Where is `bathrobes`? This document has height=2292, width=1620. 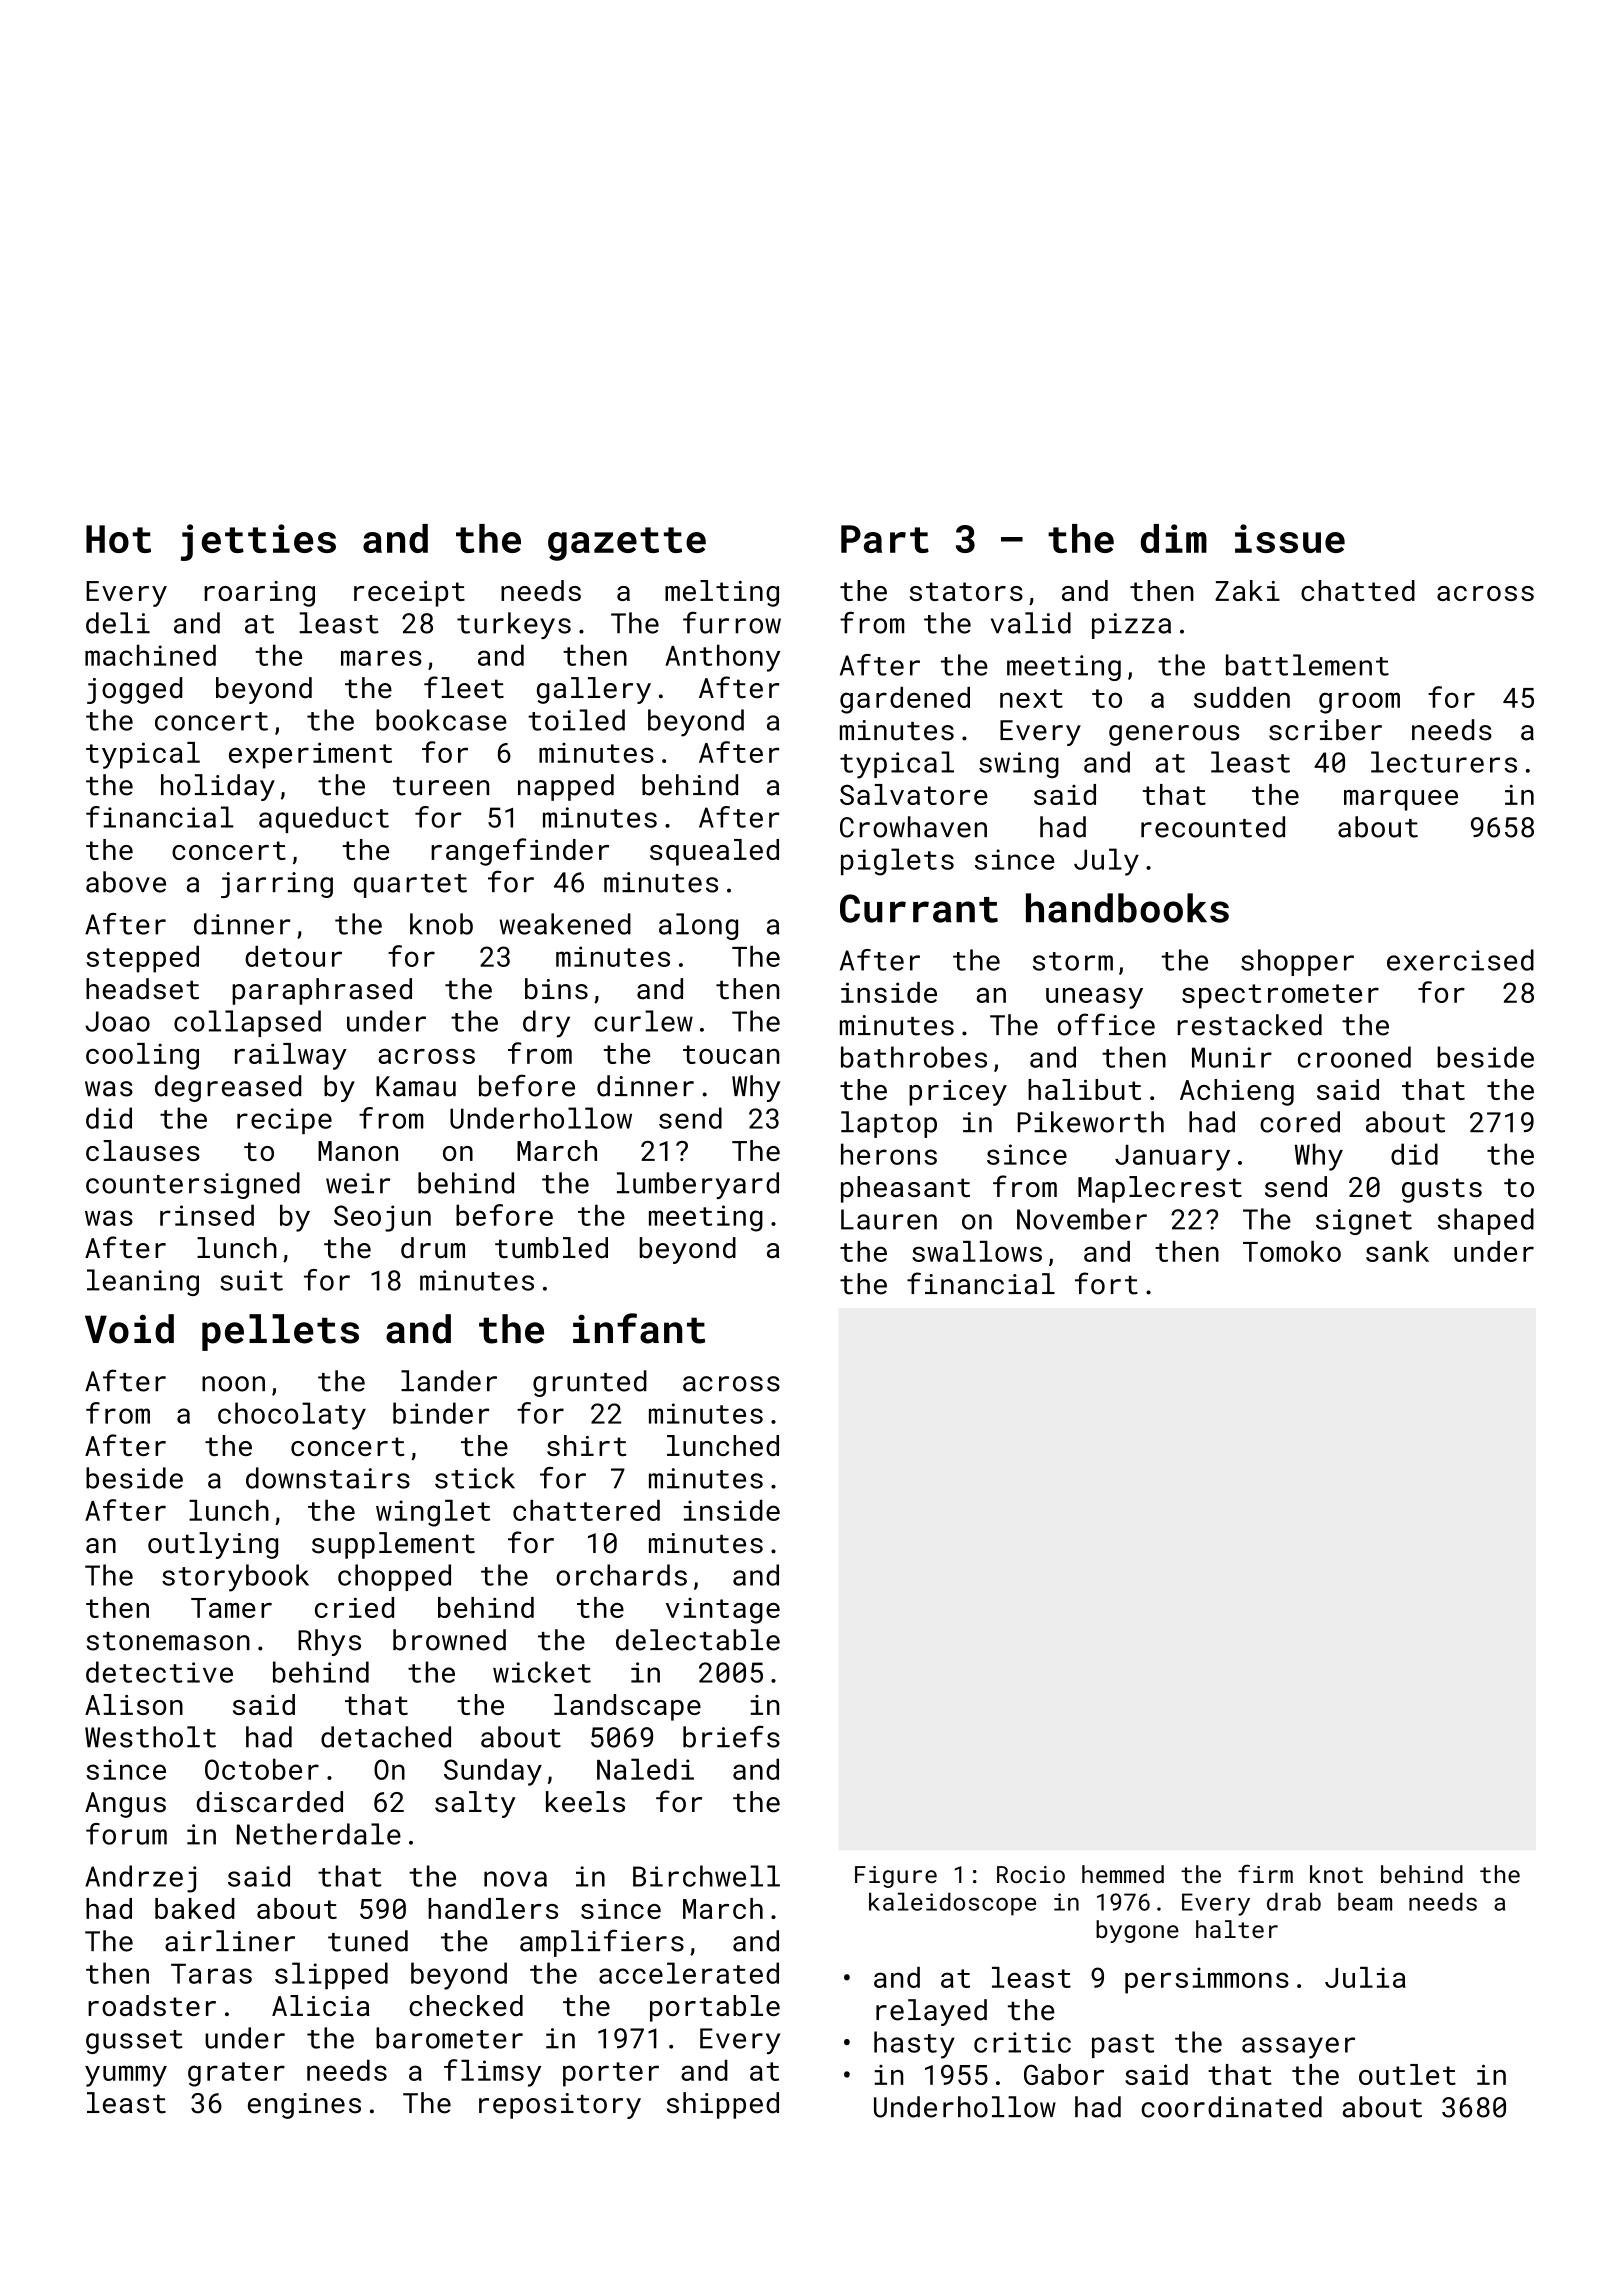
bathrobes is located at coordinates (914, 1057).
